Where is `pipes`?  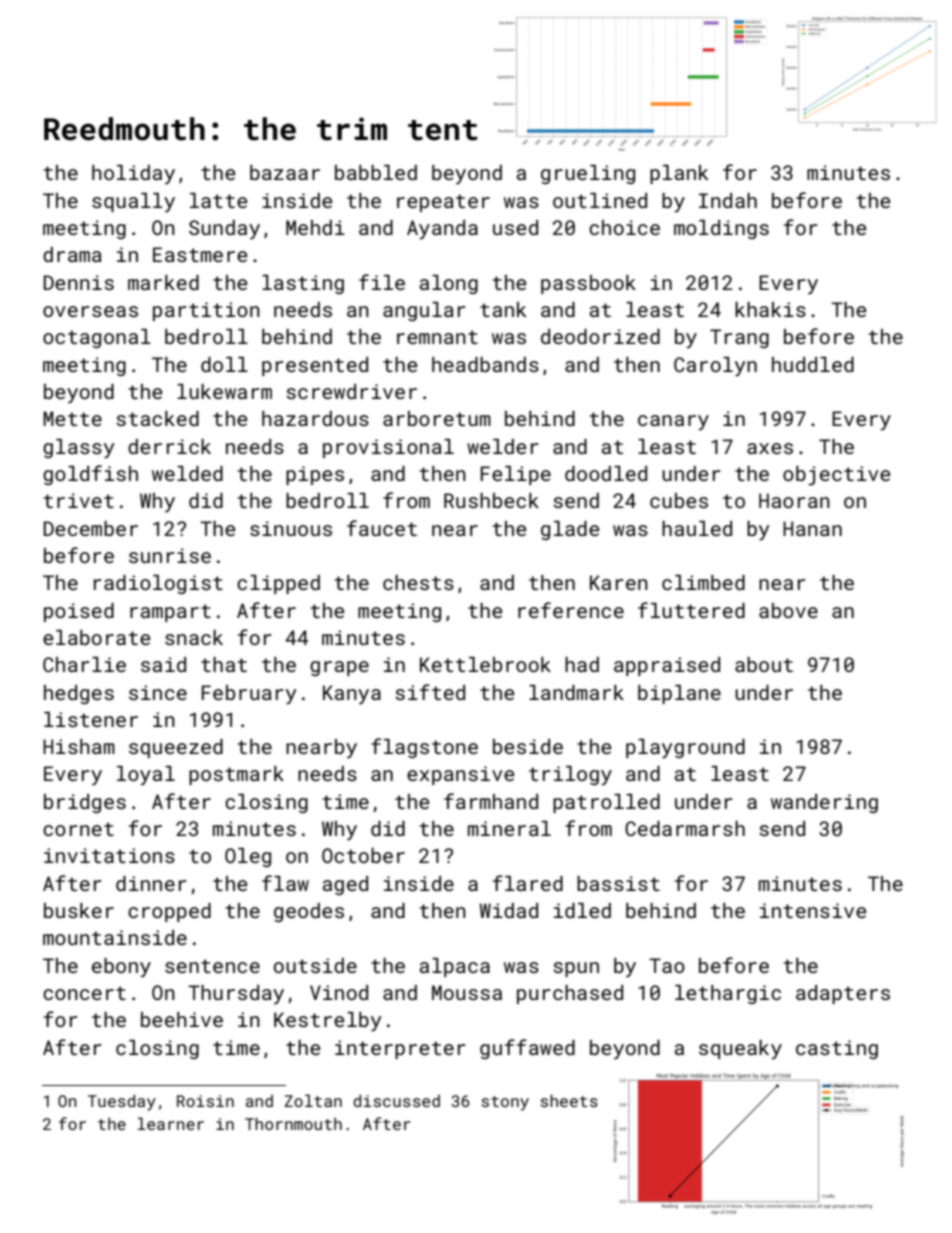 pipes is located at coordinates (315, 475).
